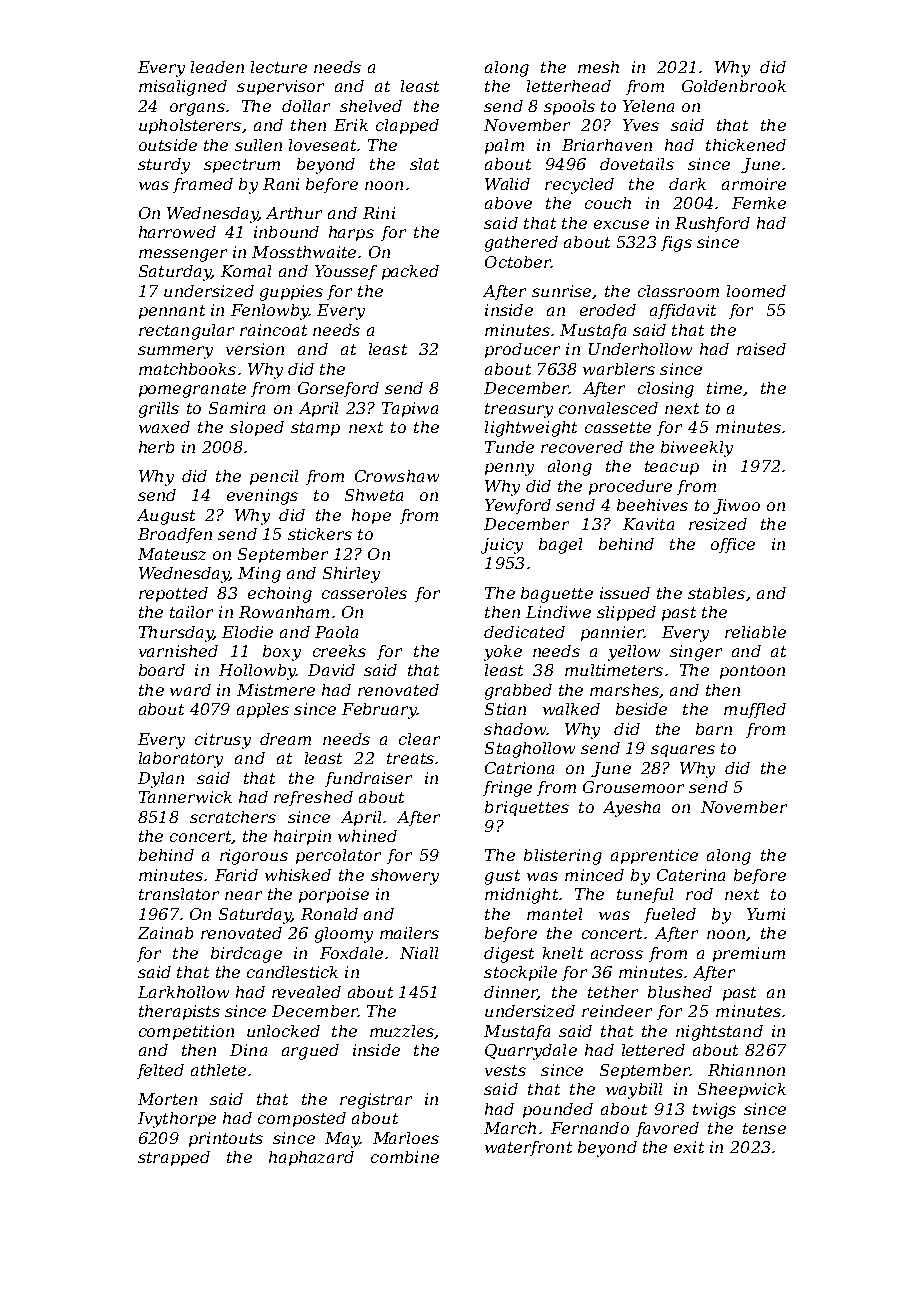 Image resolution: width=924 pixels, height=1314 pixels. What do you see at coordinates (419, 739) in the screenshot?
I see `clear` at bounding box center [419, 739].
